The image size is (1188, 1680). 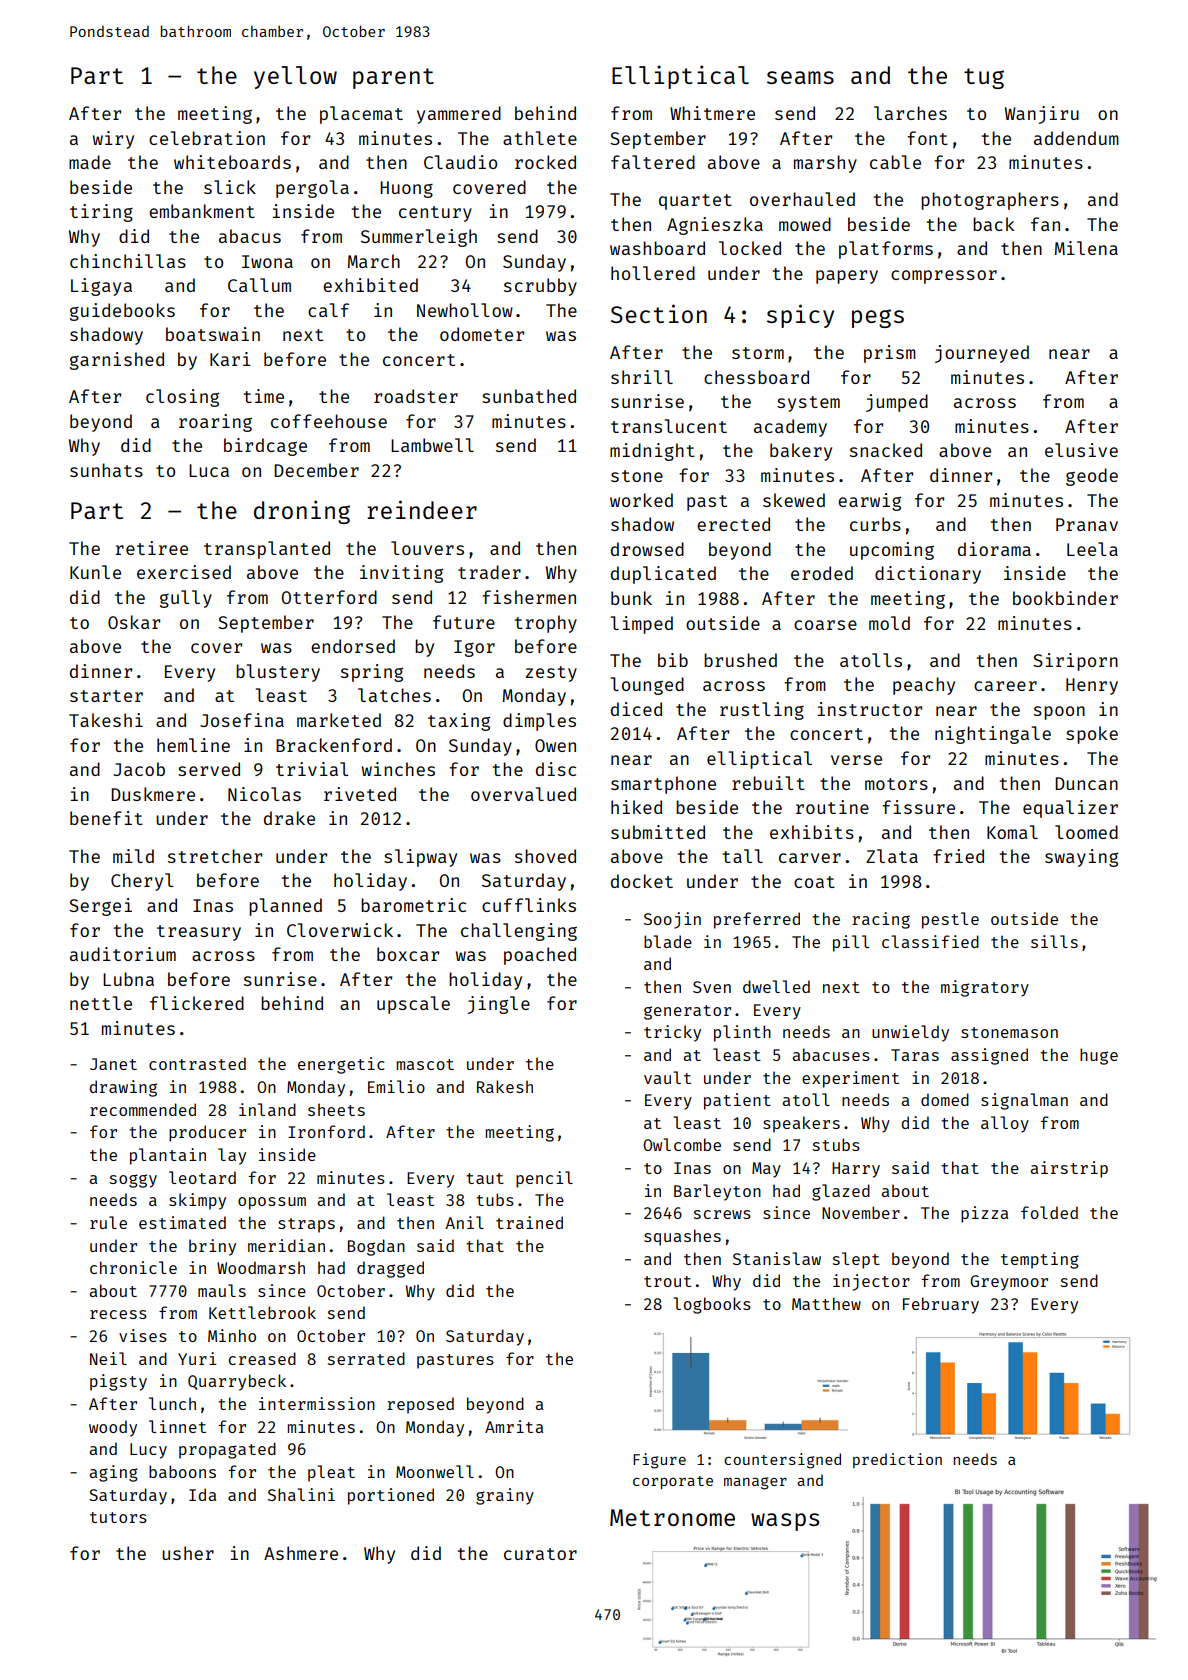 What do you see at coordinates (984, 78) in the screenshot?
I see `tug` at bounding box center [984, 78].
